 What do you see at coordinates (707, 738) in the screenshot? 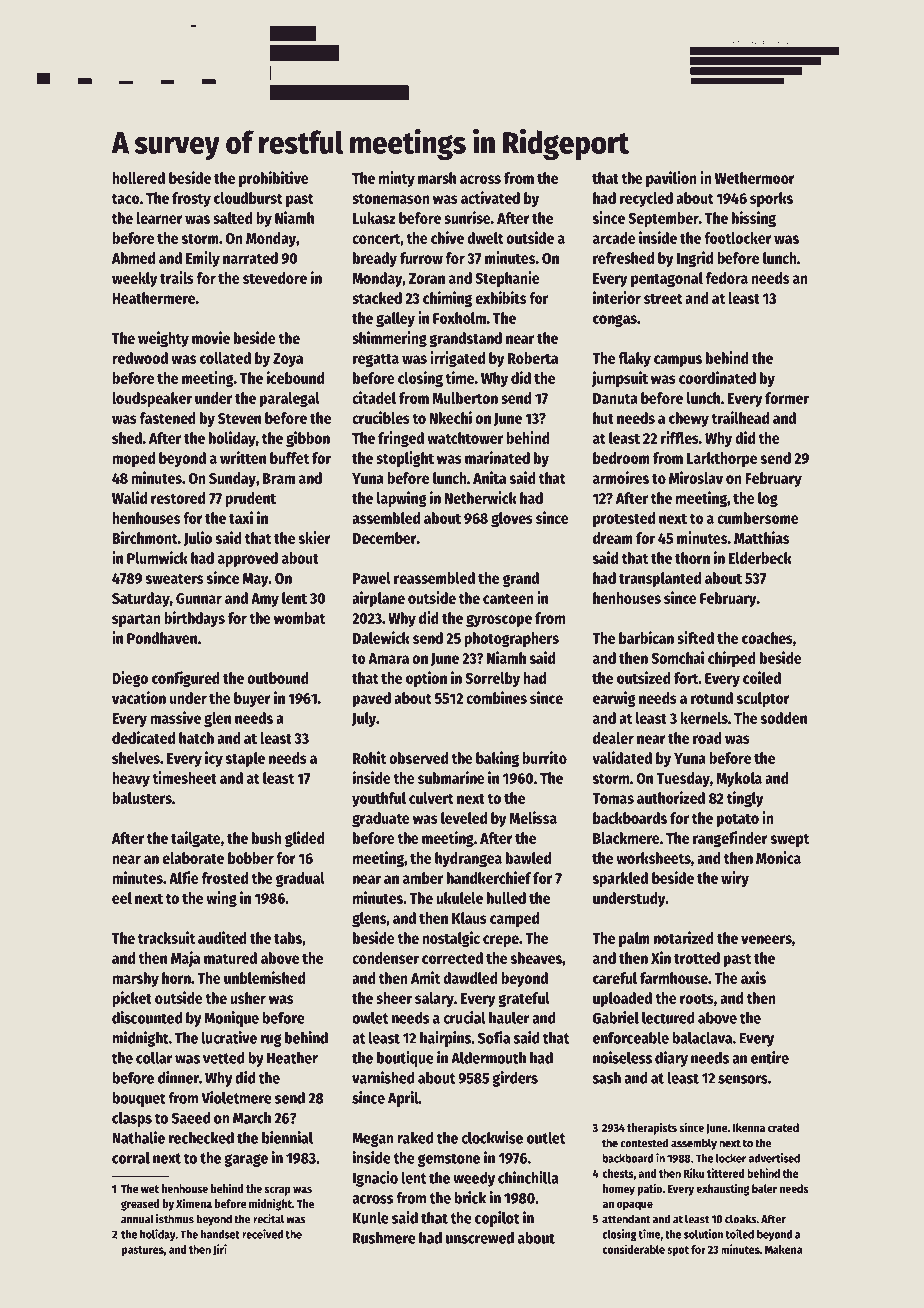
I see `road` at bounding box center [707, 738].
